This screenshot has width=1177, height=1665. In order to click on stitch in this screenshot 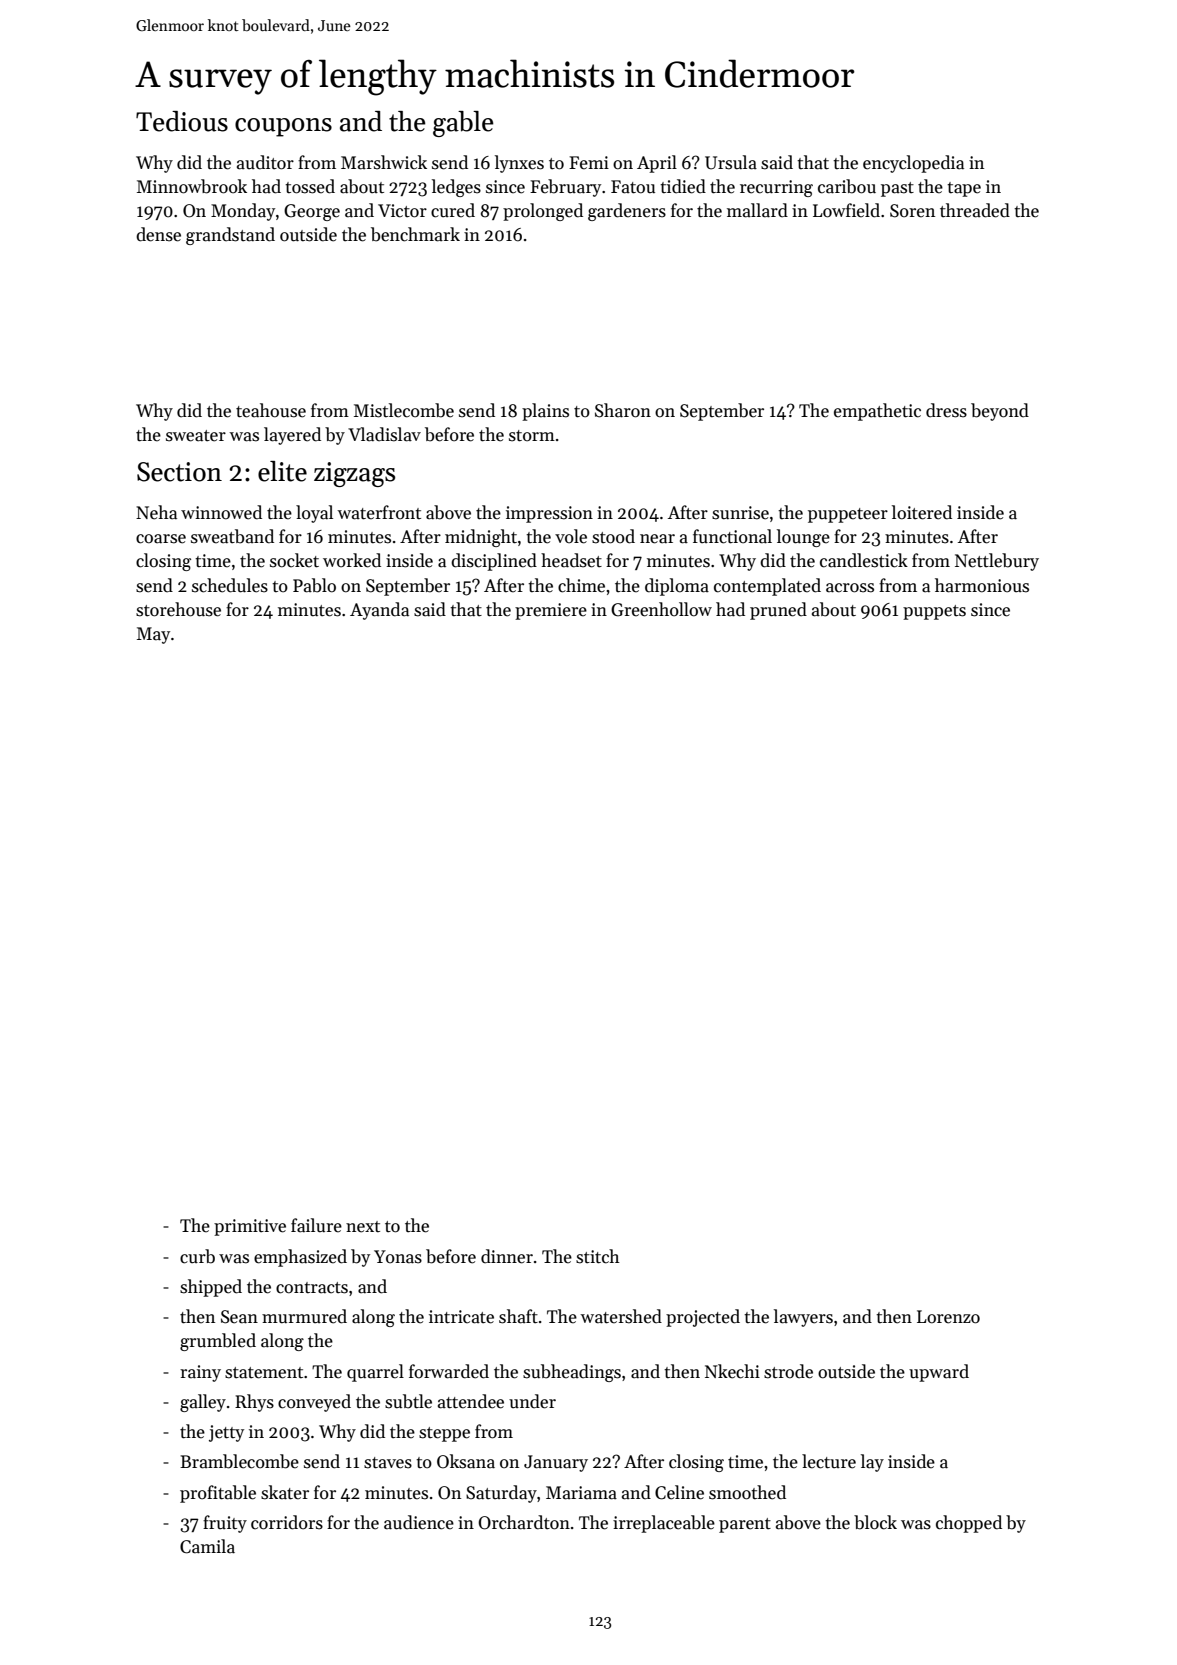, I will do `click(598, 1256)`.
